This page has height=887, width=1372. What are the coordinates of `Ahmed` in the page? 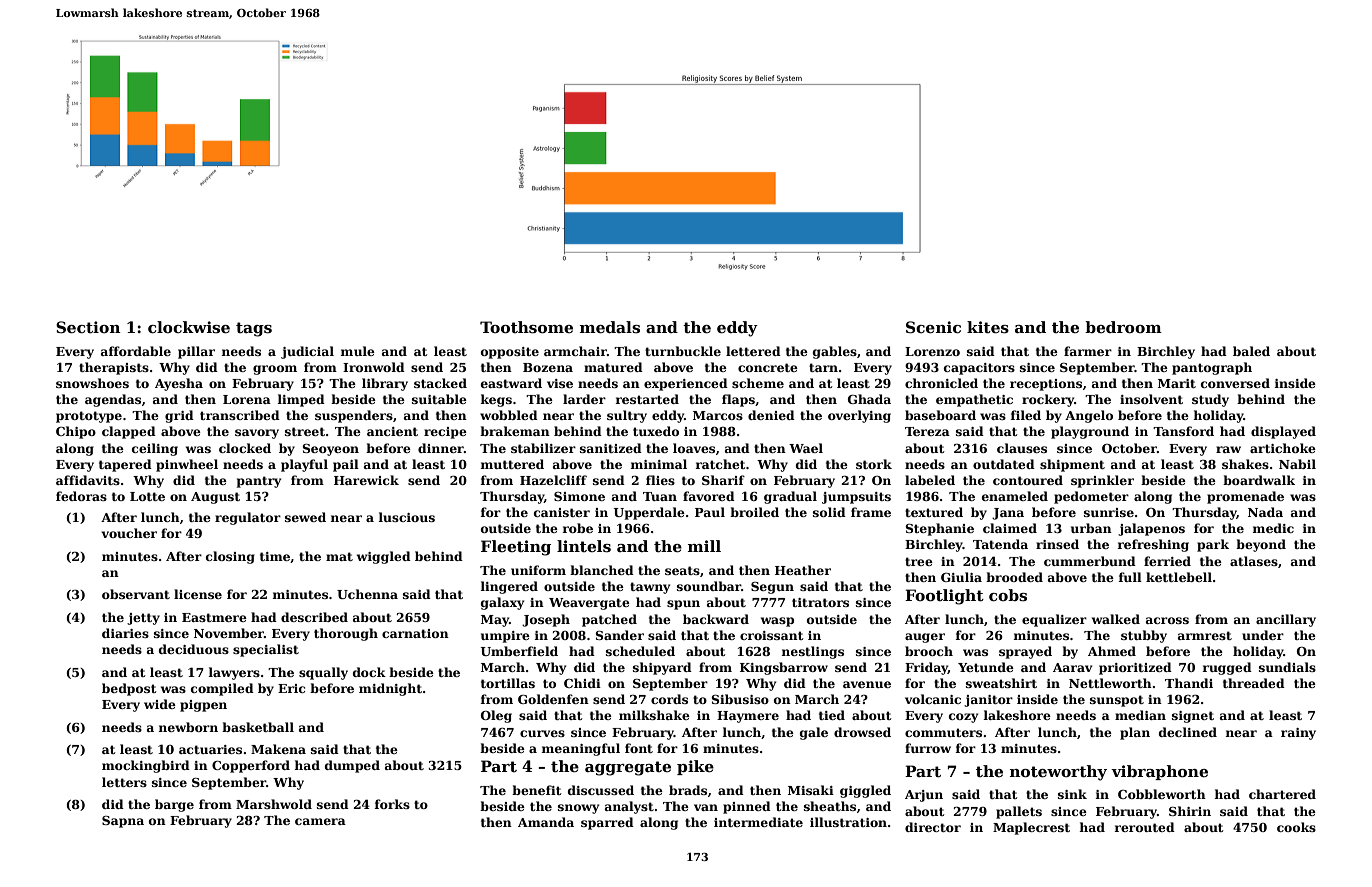 It's located at (1112, 651).
